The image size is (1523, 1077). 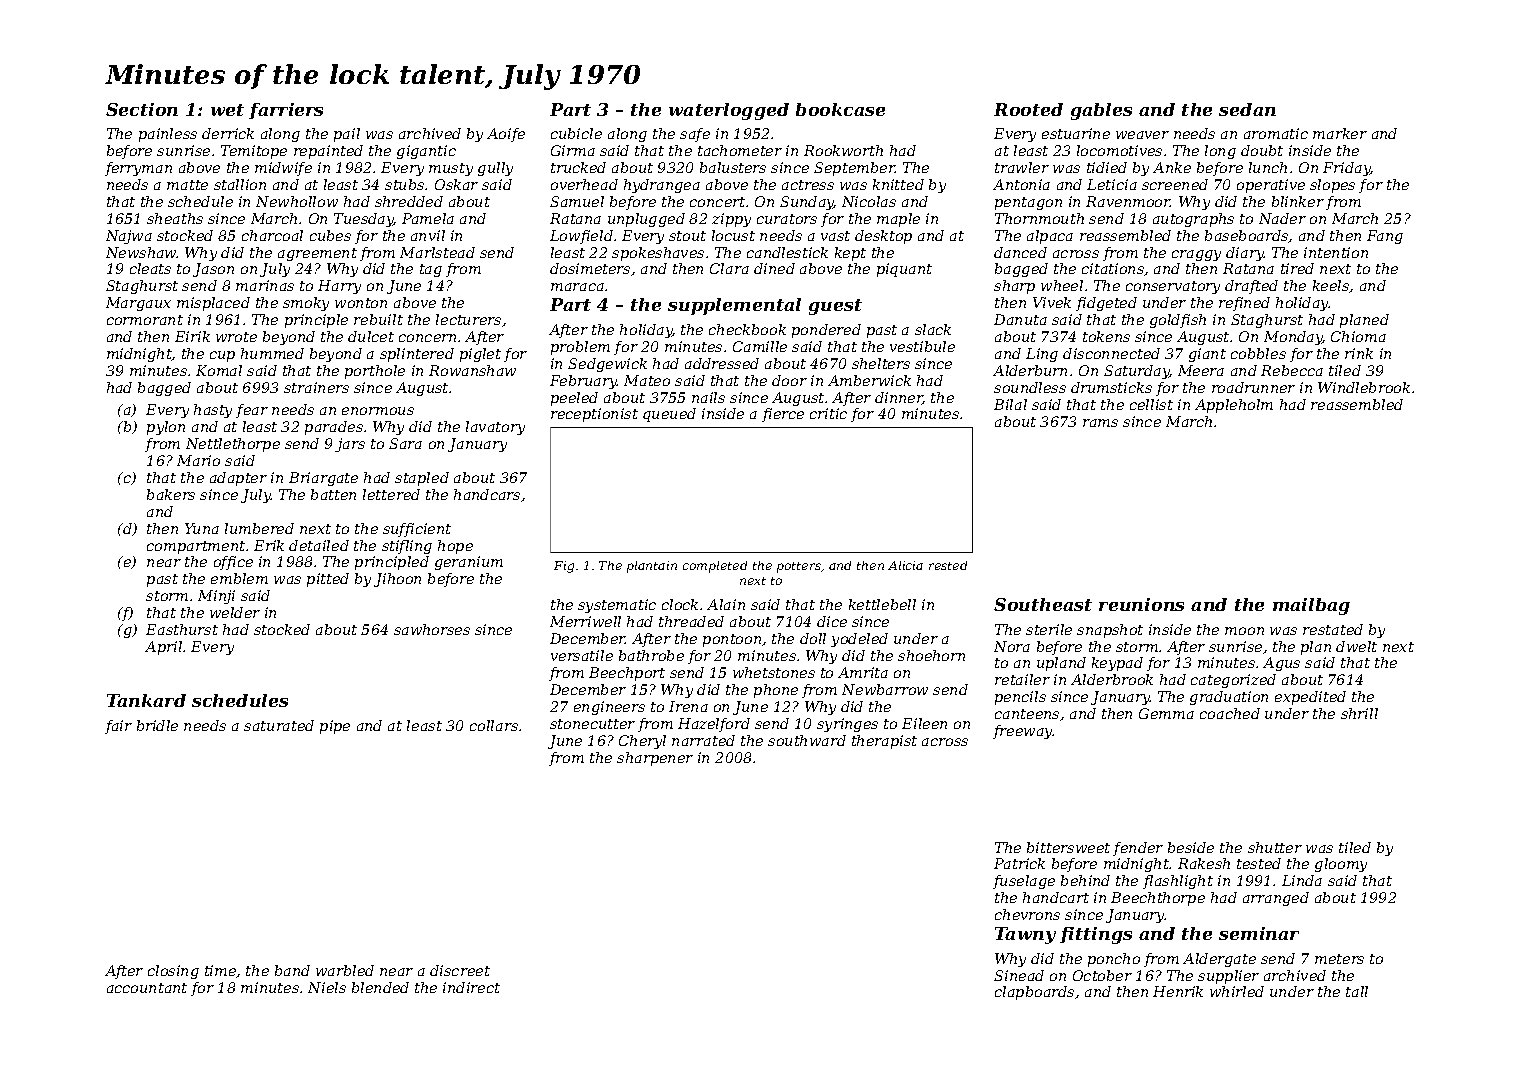 I want to click on bridle, so click(x=157, y=725).
